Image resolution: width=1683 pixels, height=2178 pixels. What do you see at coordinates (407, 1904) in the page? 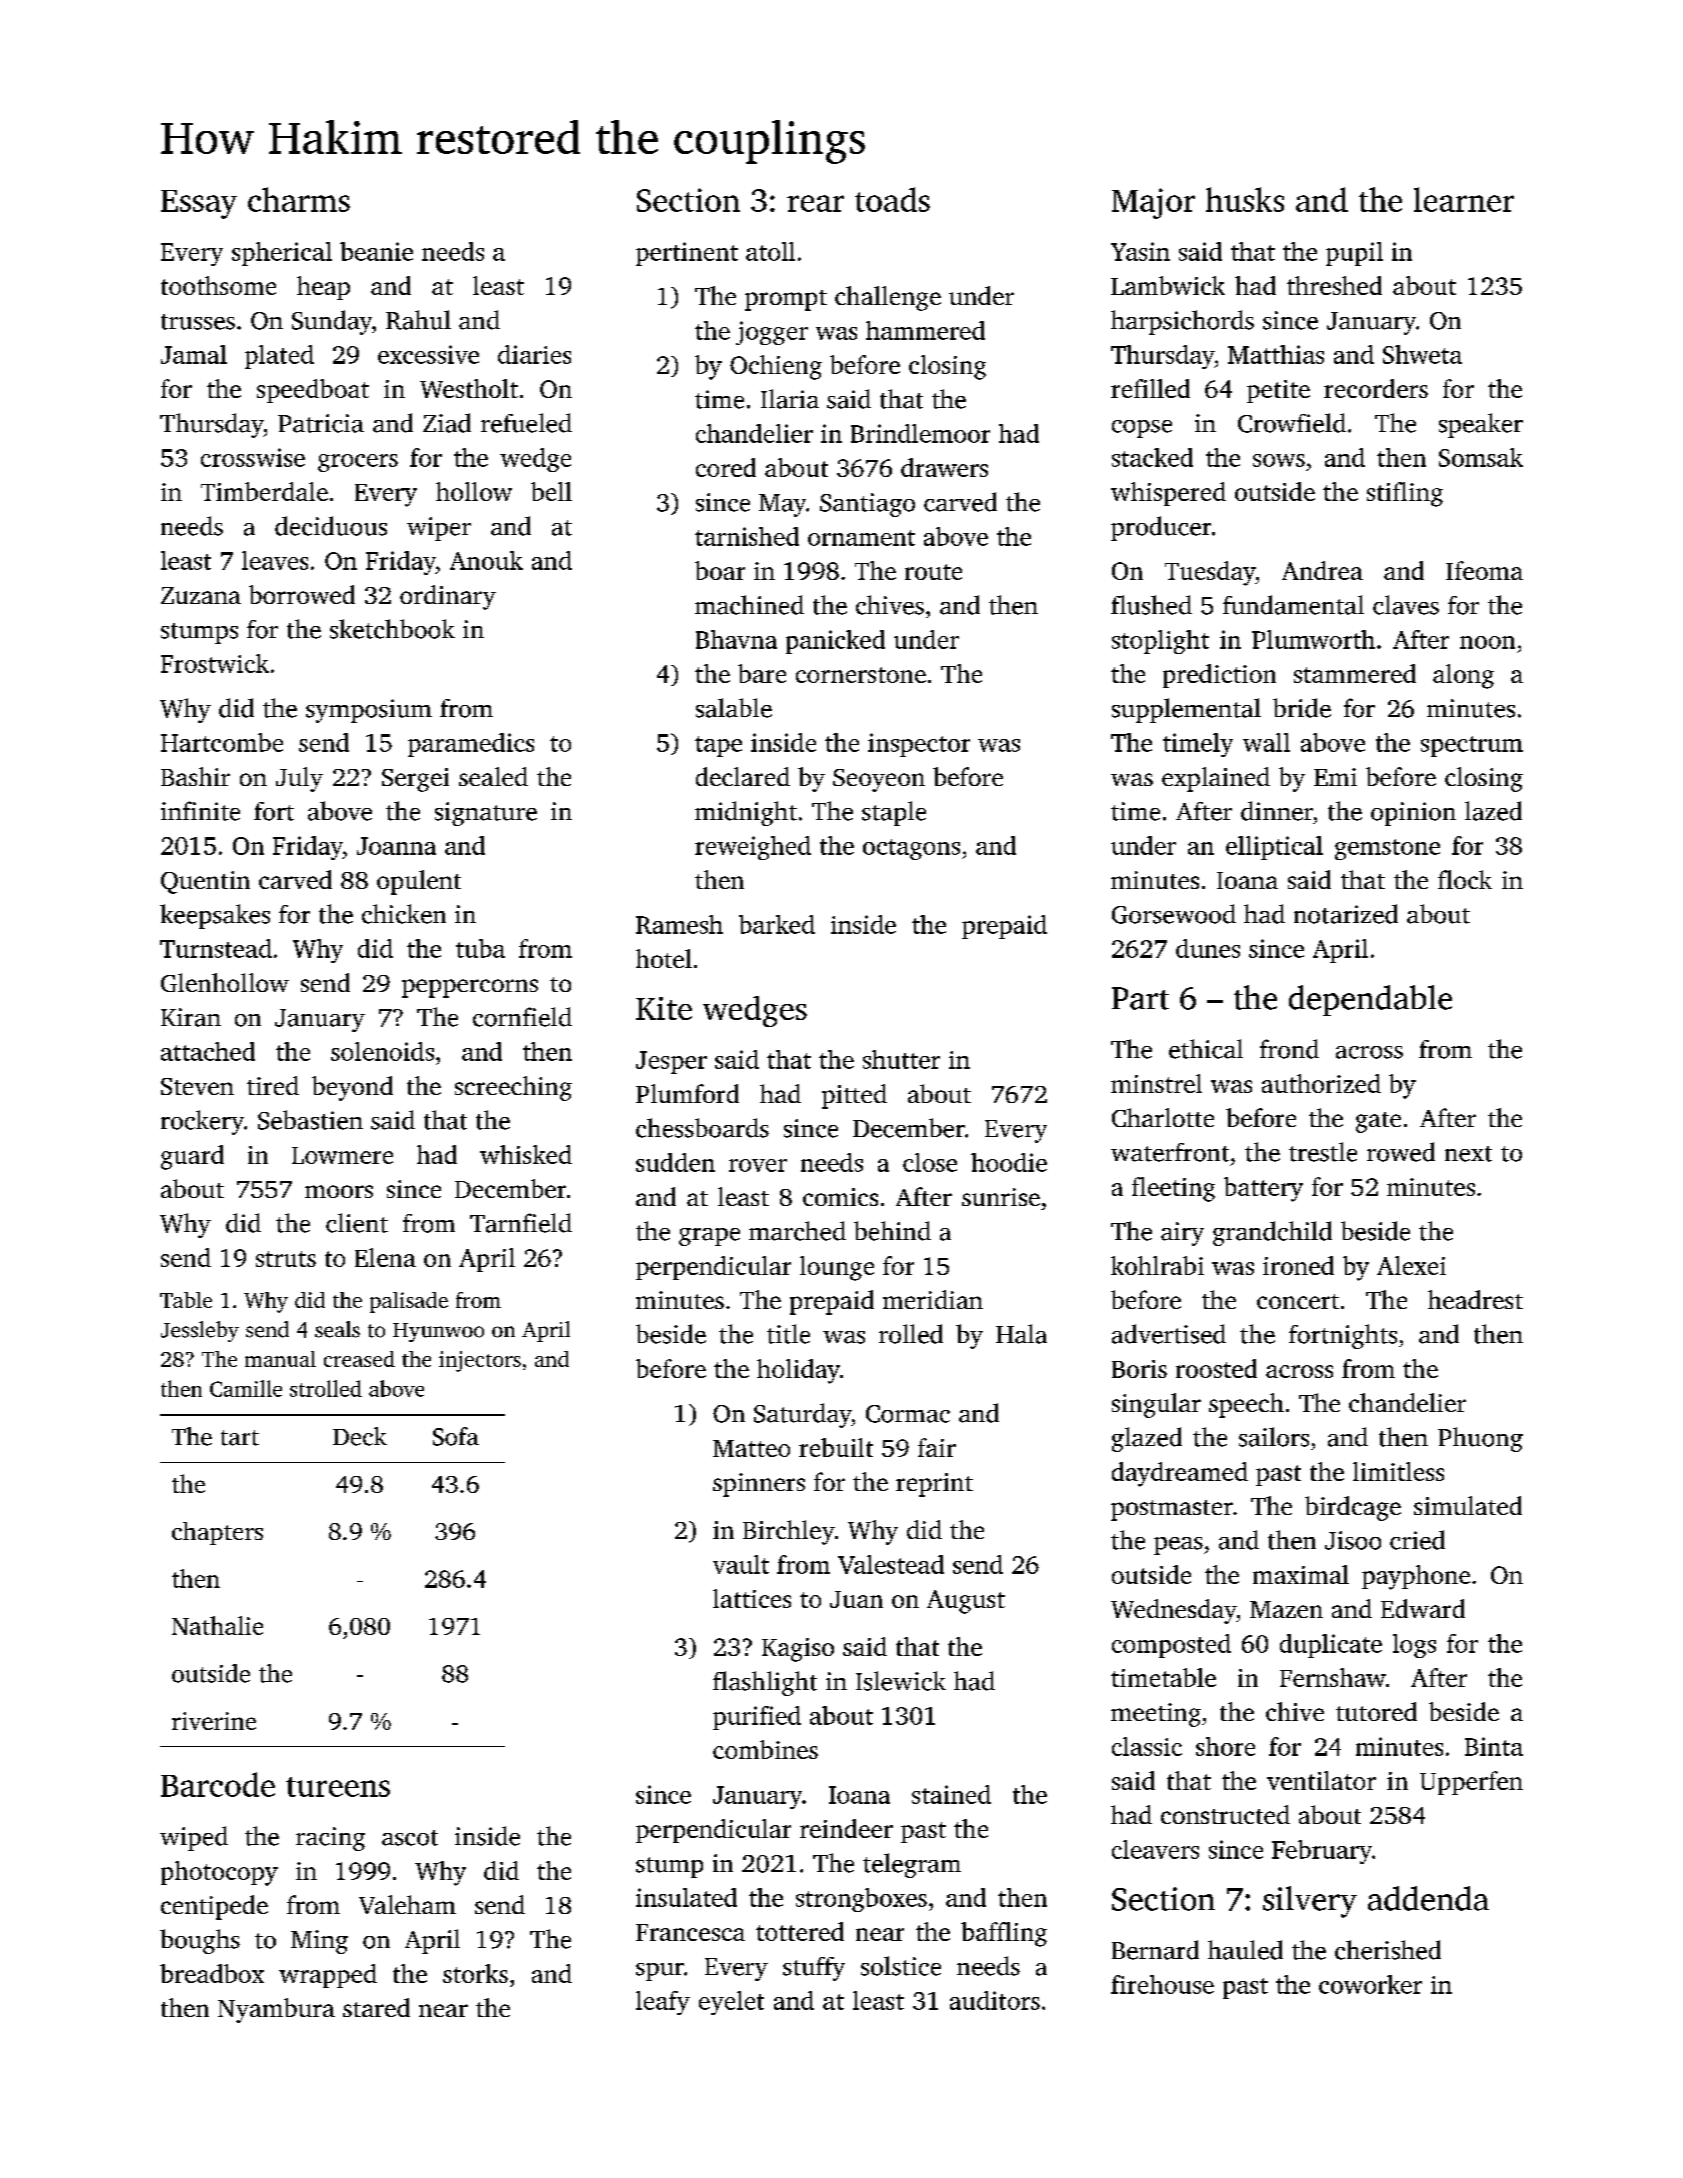
I see `Valeham` at bounding box center [407, 1904].
